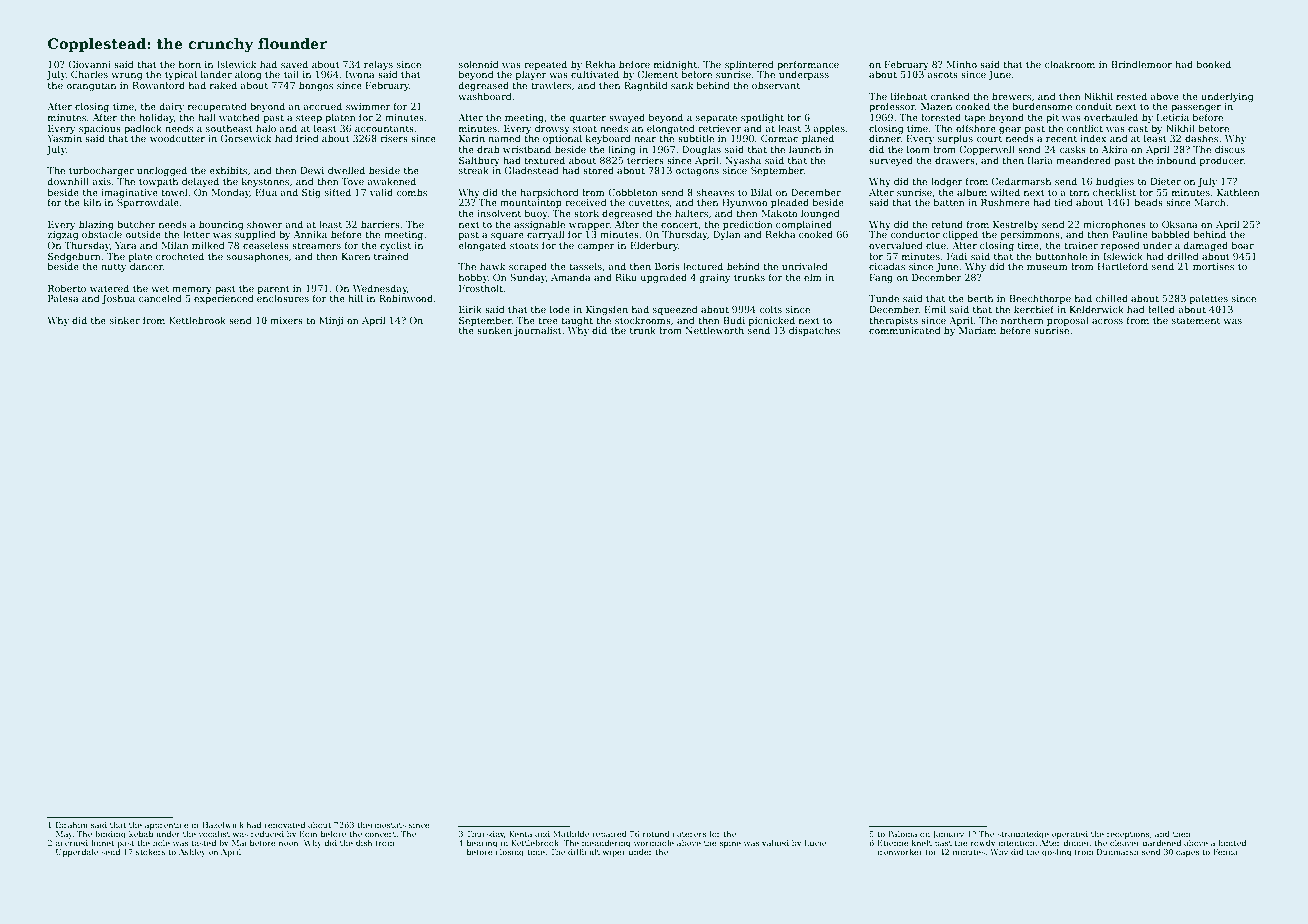 The width and height of the screenshot is (1308, 924). I want to click on passenger, so click(1196, 108).
